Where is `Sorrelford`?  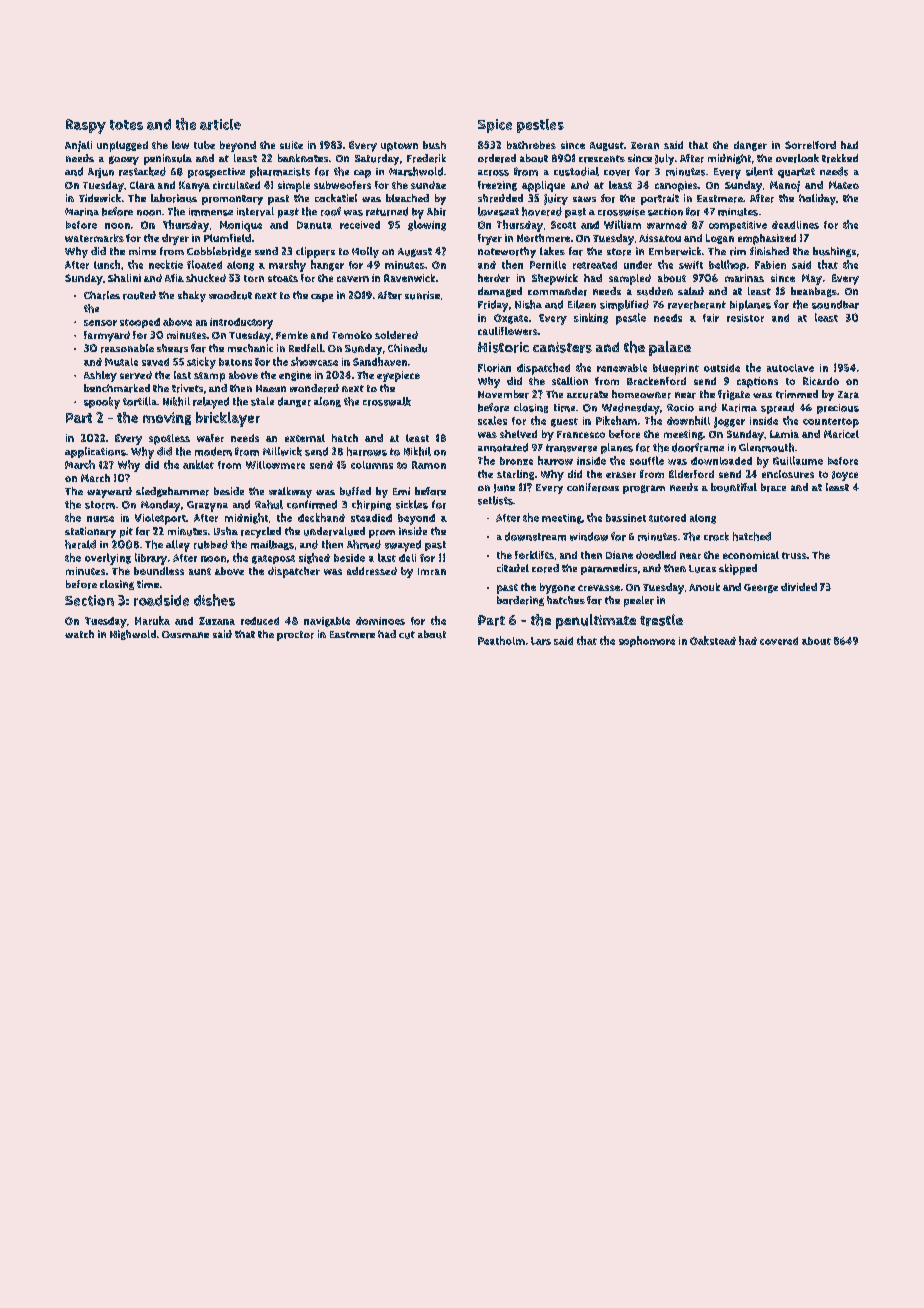
Sorrelford is located at coordinates (810, 145).
